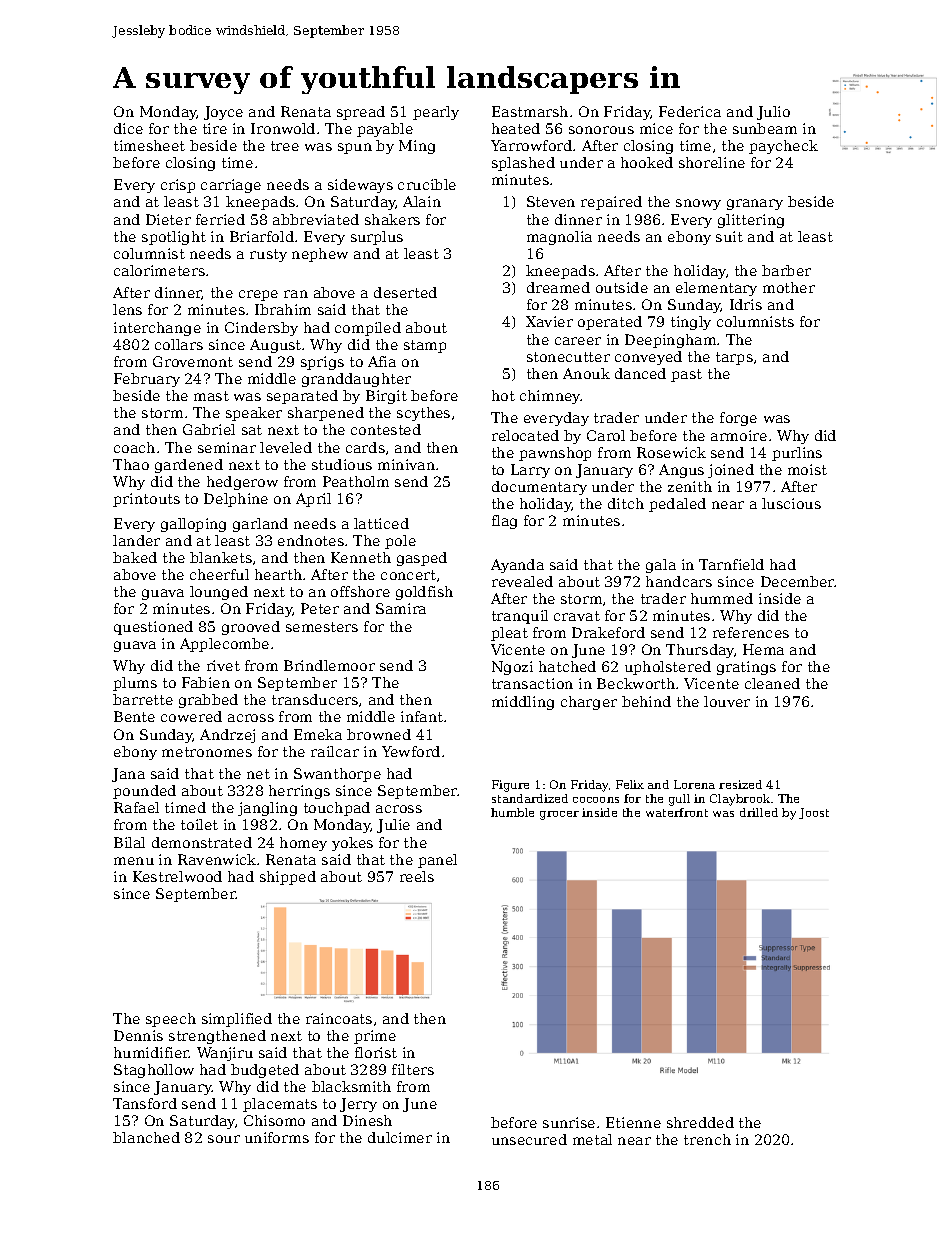  Describe the element at coordinates (223, 113) in the screenshot. I see `Joyce` at that location.
